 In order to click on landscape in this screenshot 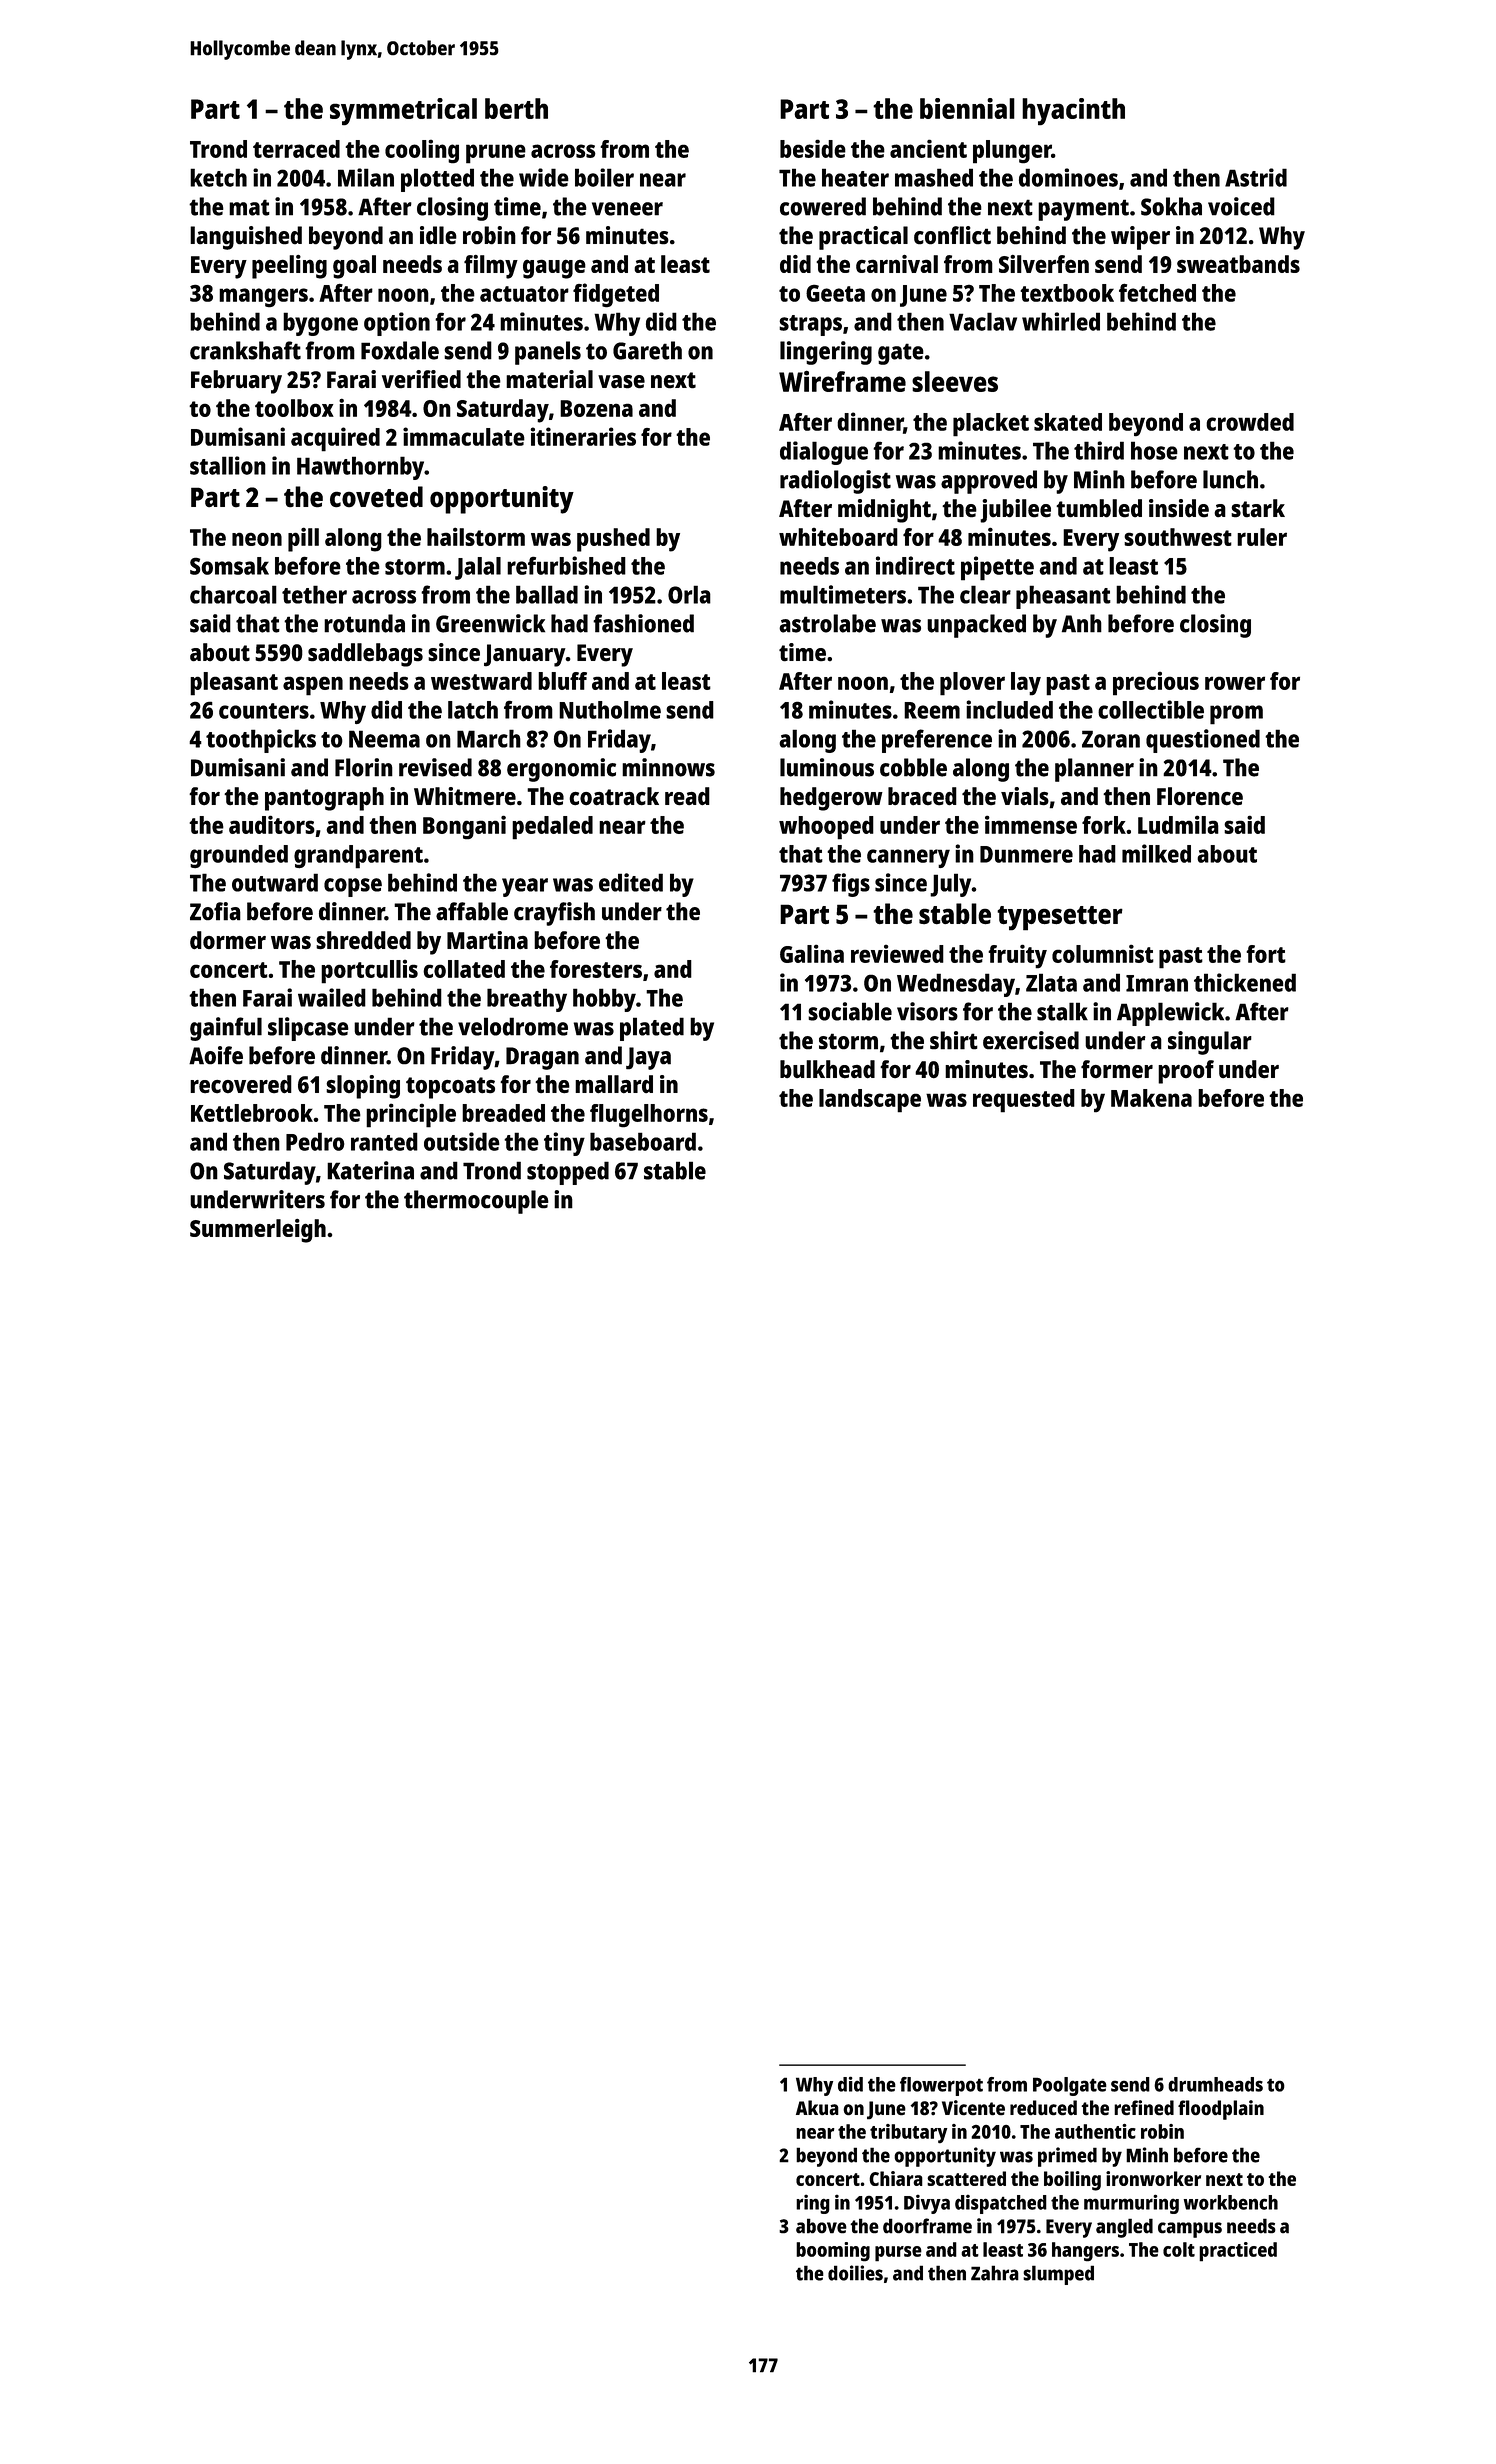, I will do `click(870, 1101)`.
